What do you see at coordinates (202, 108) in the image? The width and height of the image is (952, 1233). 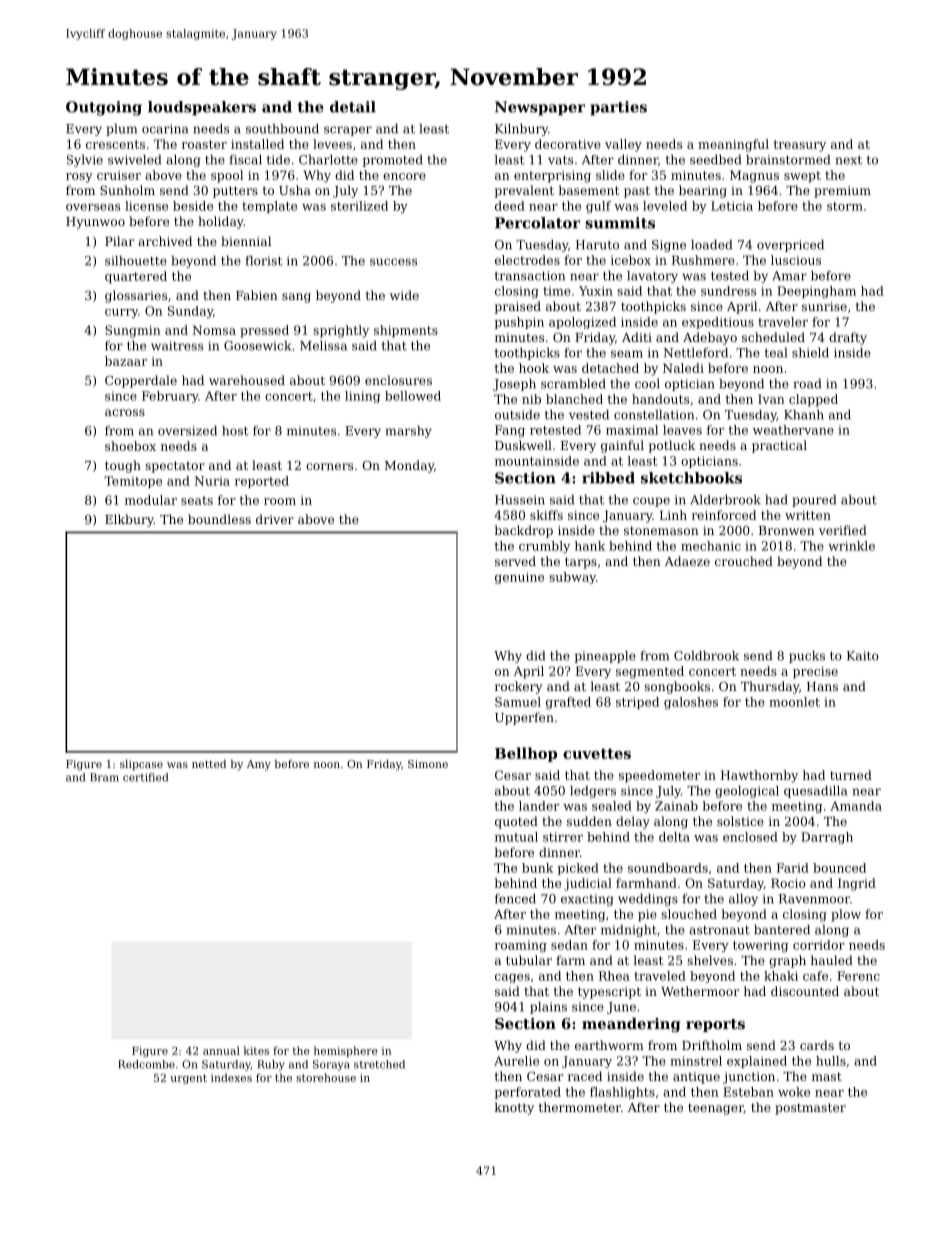 I see `loudspeakers` at bounding box center [202, 108].
